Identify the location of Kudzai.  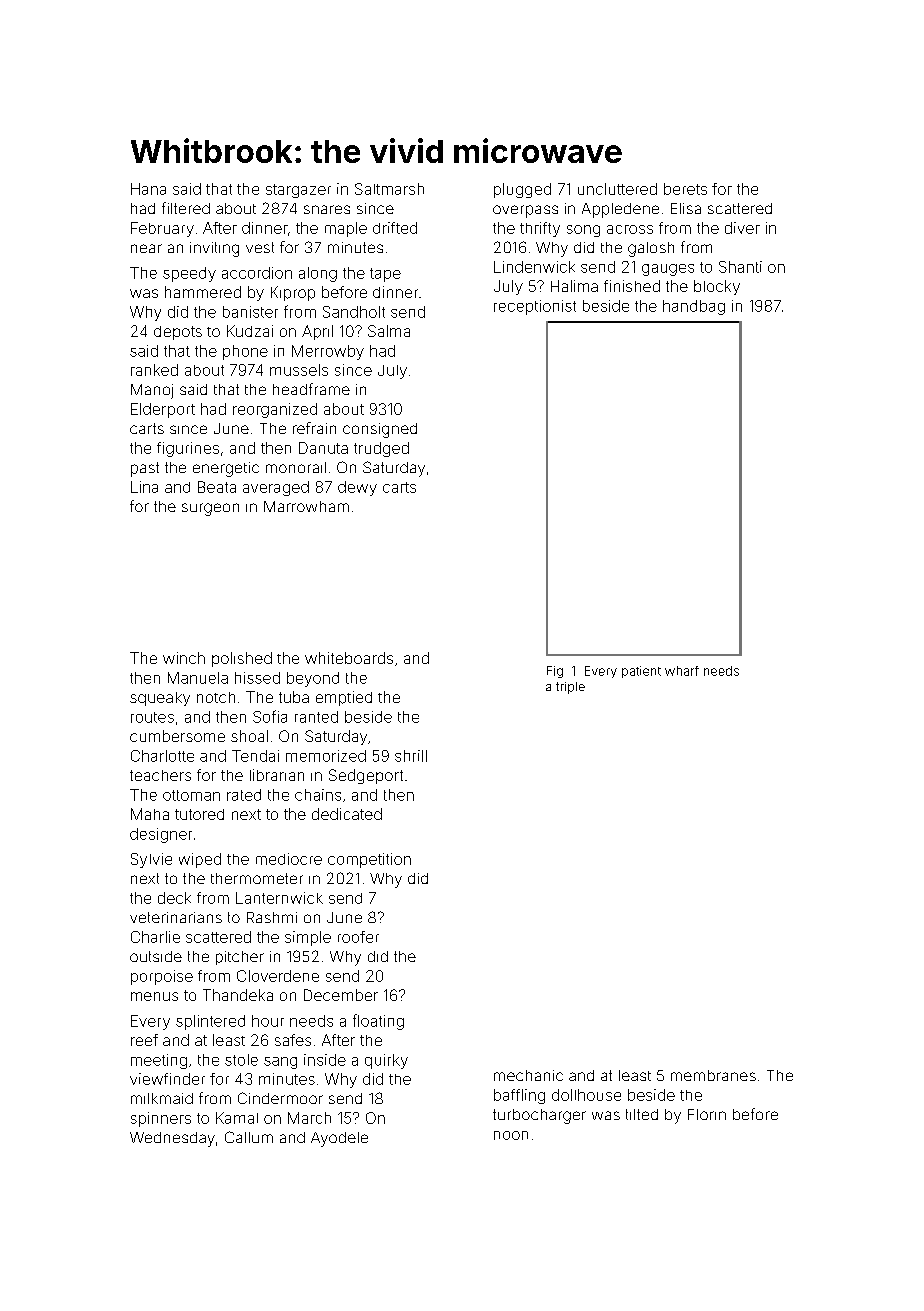
(250, 331).
